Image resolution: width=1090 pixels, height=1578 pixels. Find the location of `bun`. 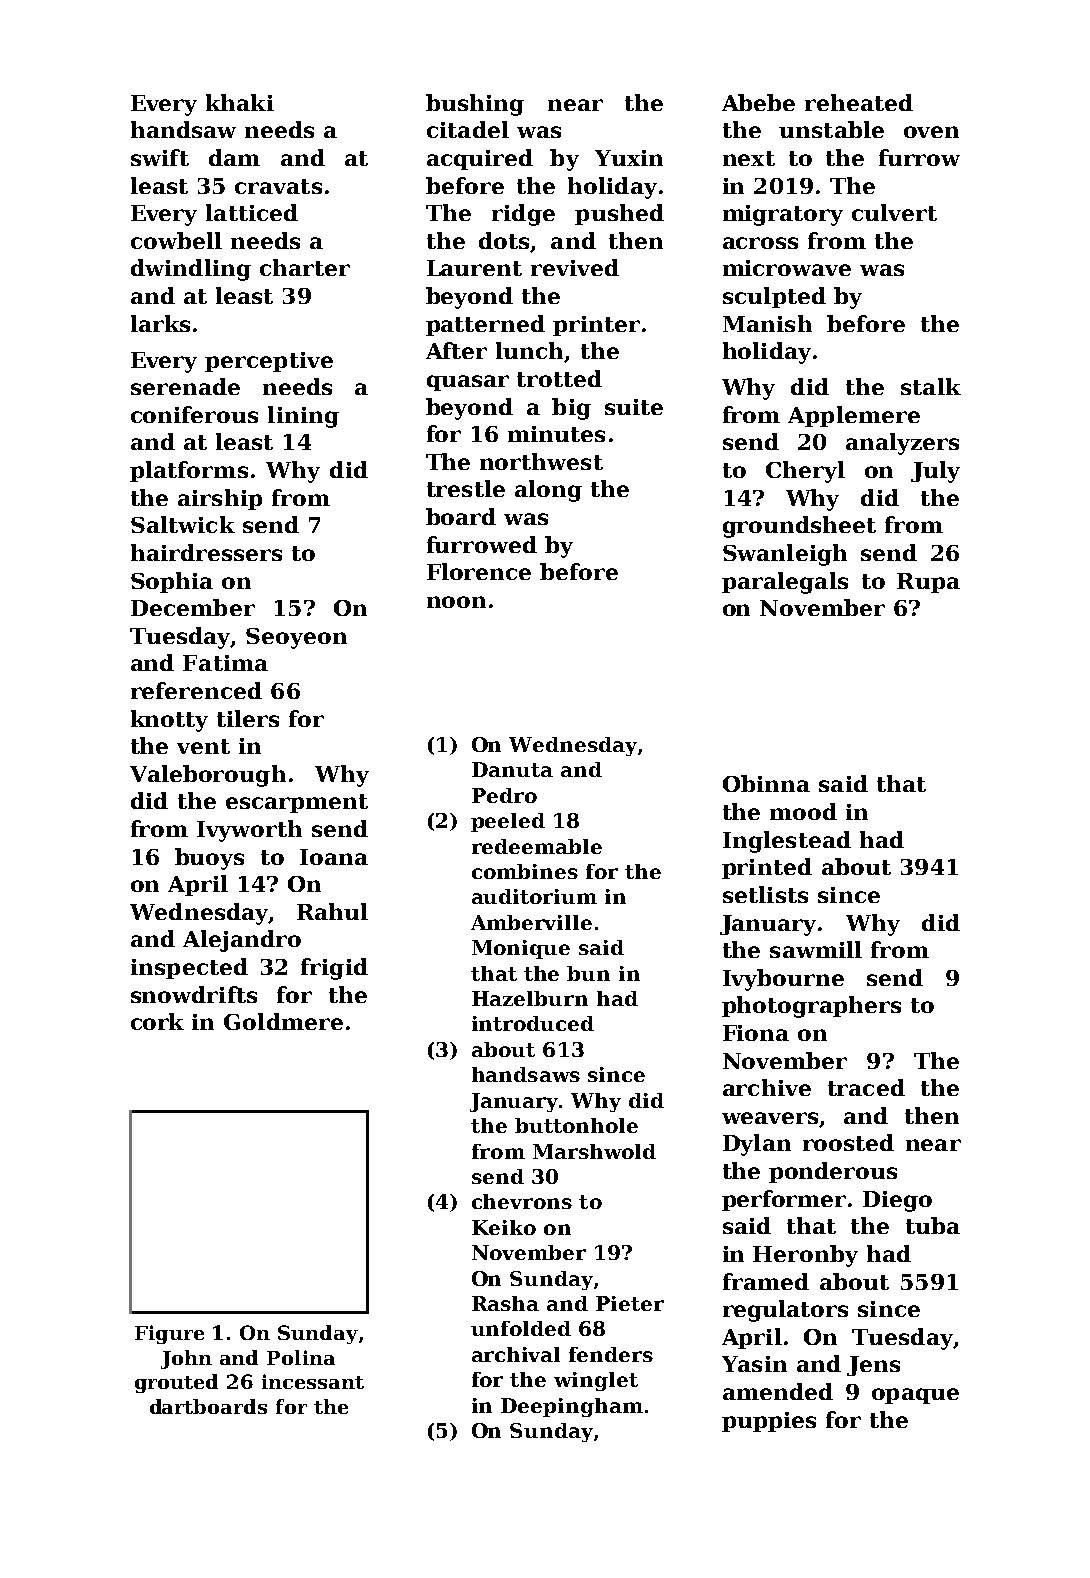

bun is located at coordinates (588, 973).
